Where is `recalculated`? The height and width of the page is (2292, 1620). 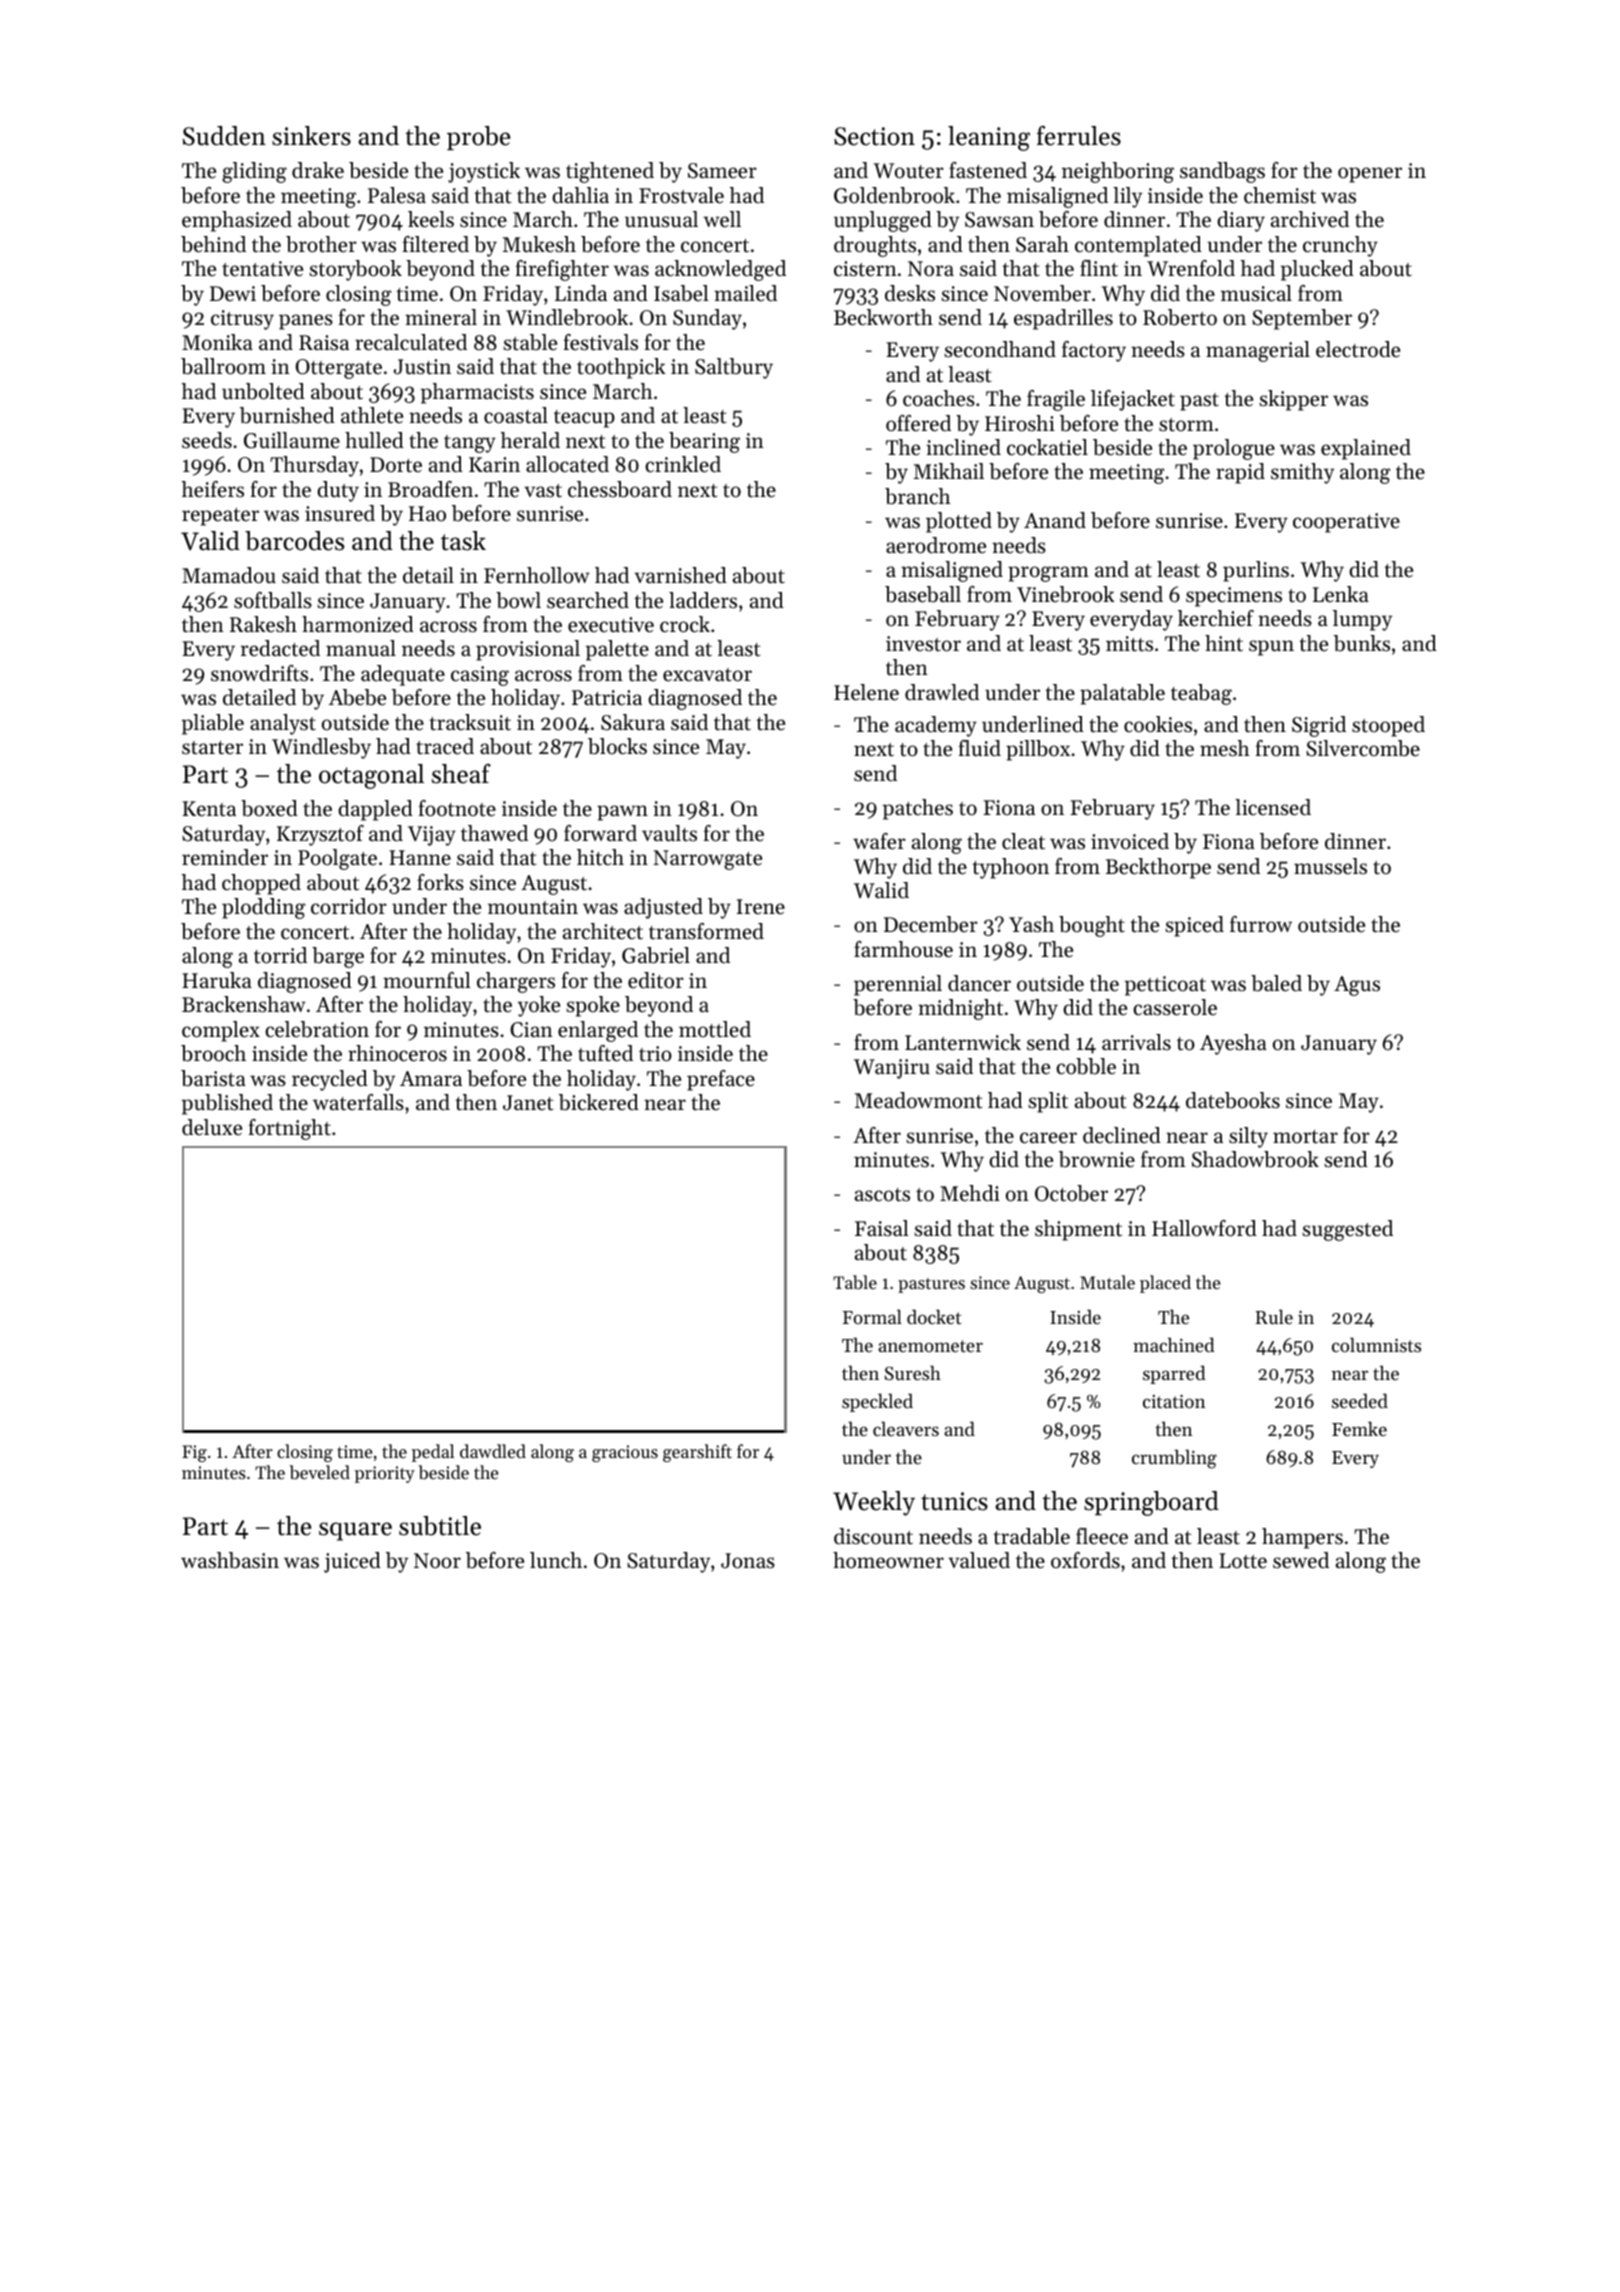 recalculated is located at coordinates (411, 342).
